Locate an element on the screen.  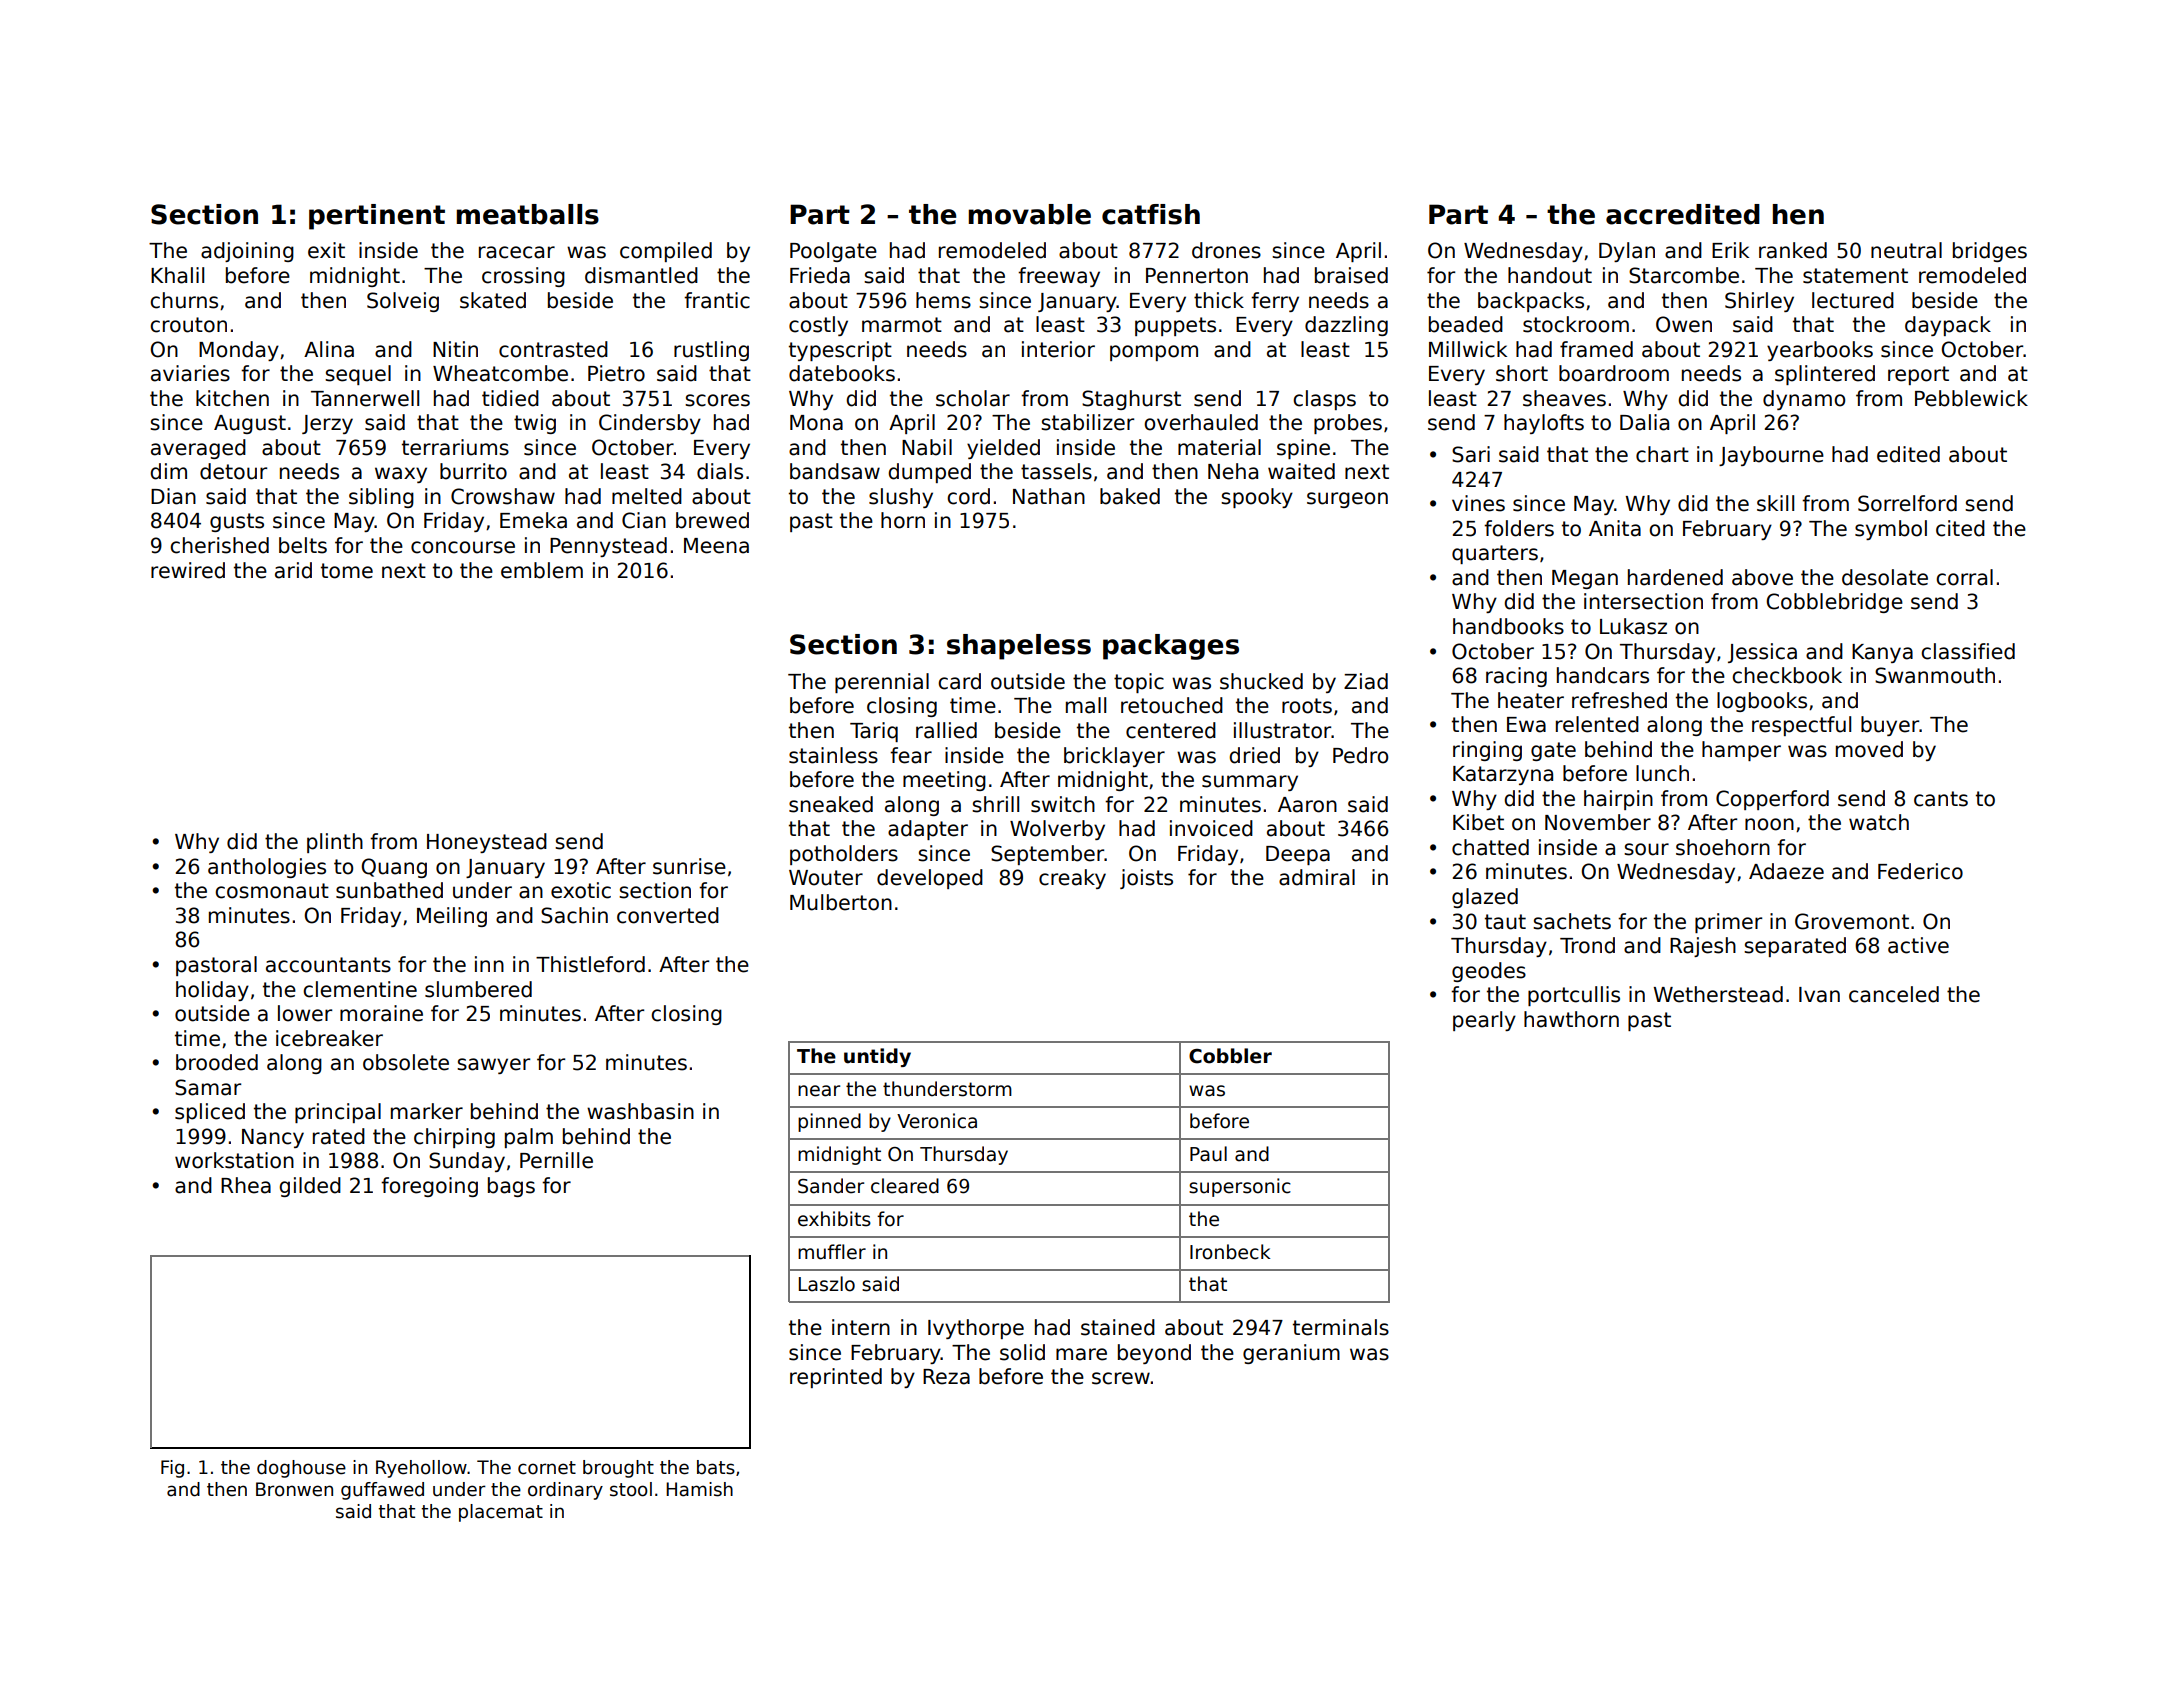
puppets is located at coordinates (1175, 326).
